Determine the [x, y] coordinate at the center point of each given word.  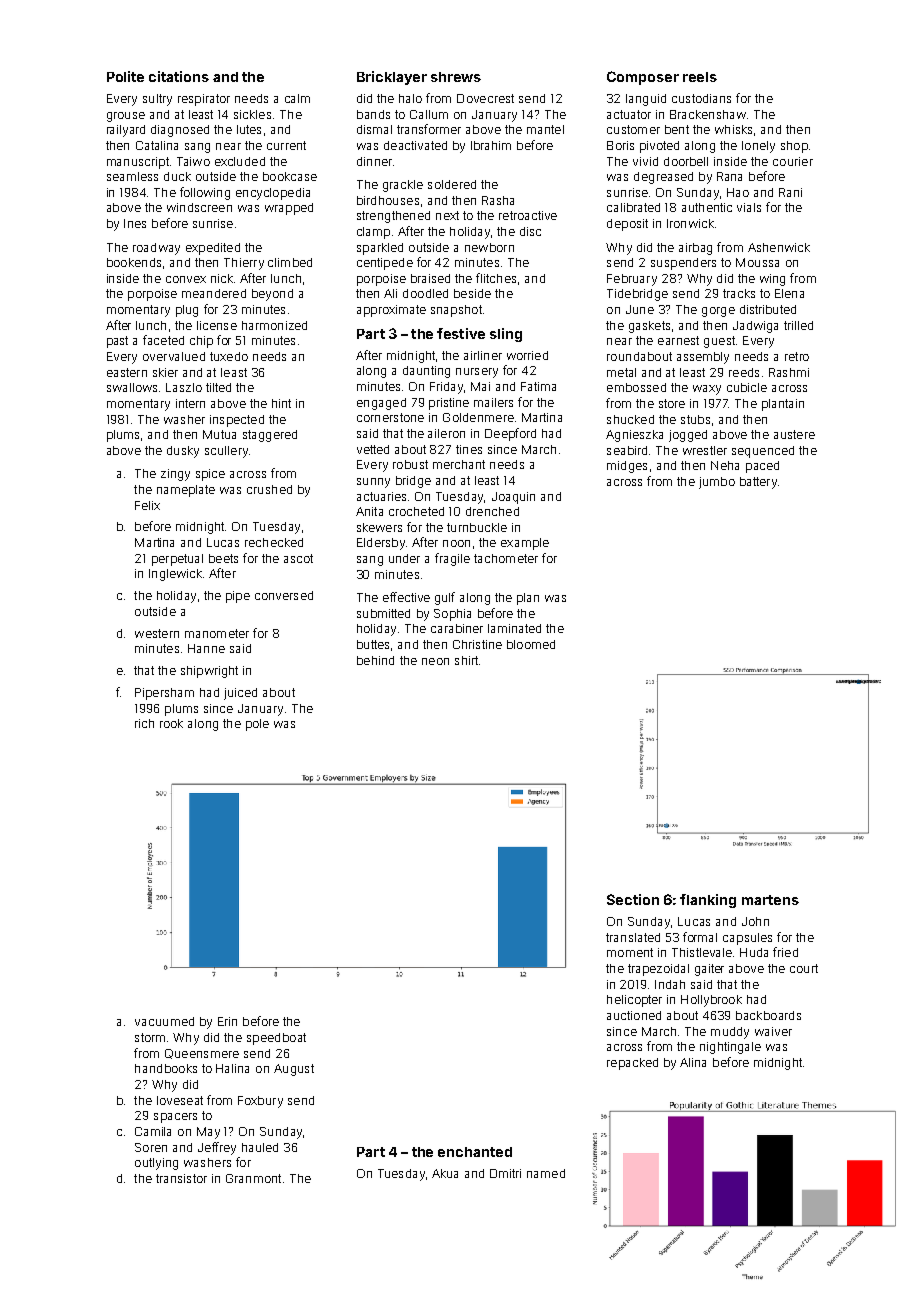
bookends [134, 262]
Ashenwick [779, 247]
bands [373, 114]
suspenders [683, 264]
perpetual [177, 560]
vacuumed [164, 1021]
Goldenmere [478, 417]
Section [633, 899]
